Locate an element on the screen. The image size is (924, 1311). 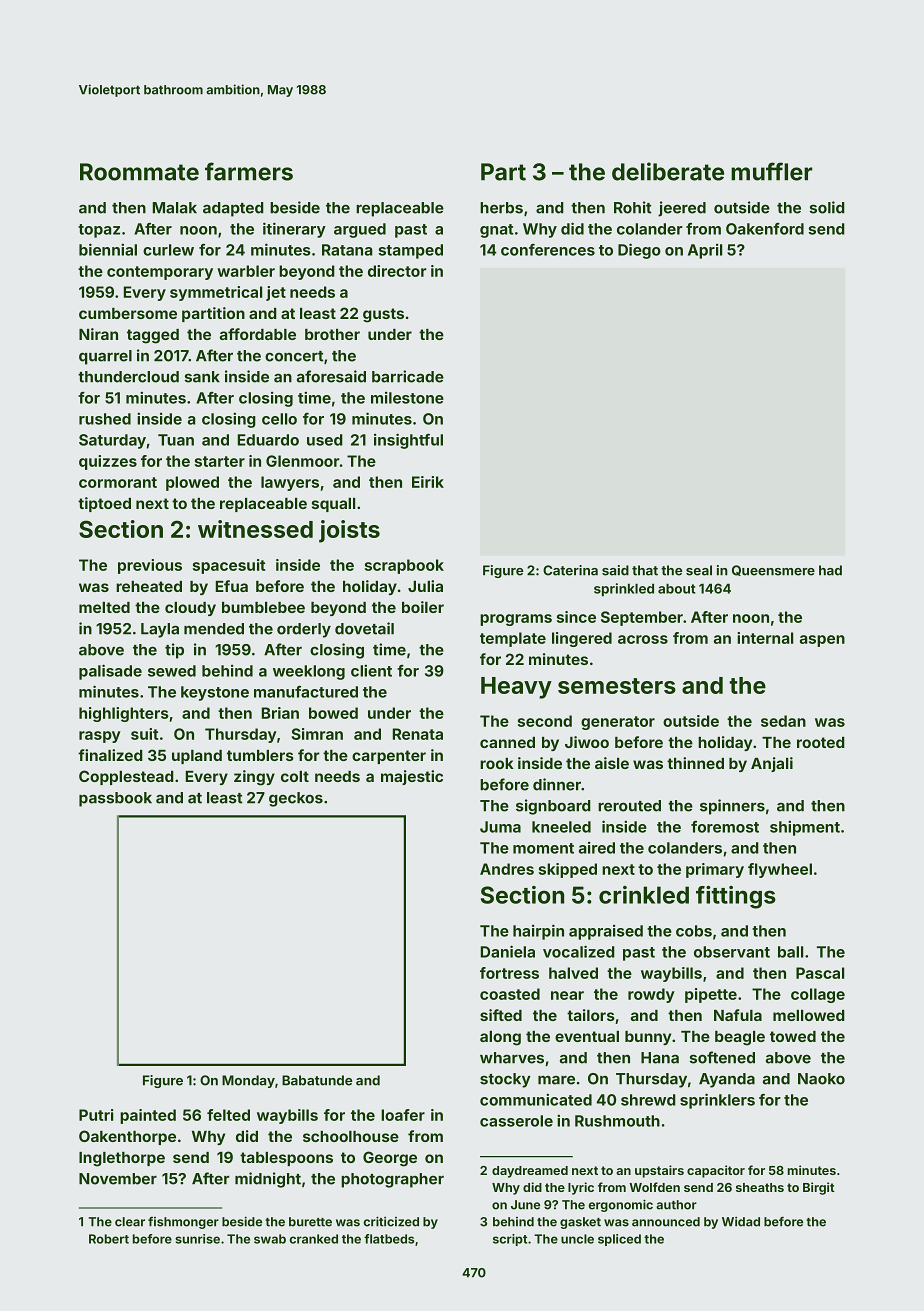
biennial is located at coordinates (108, 249).
